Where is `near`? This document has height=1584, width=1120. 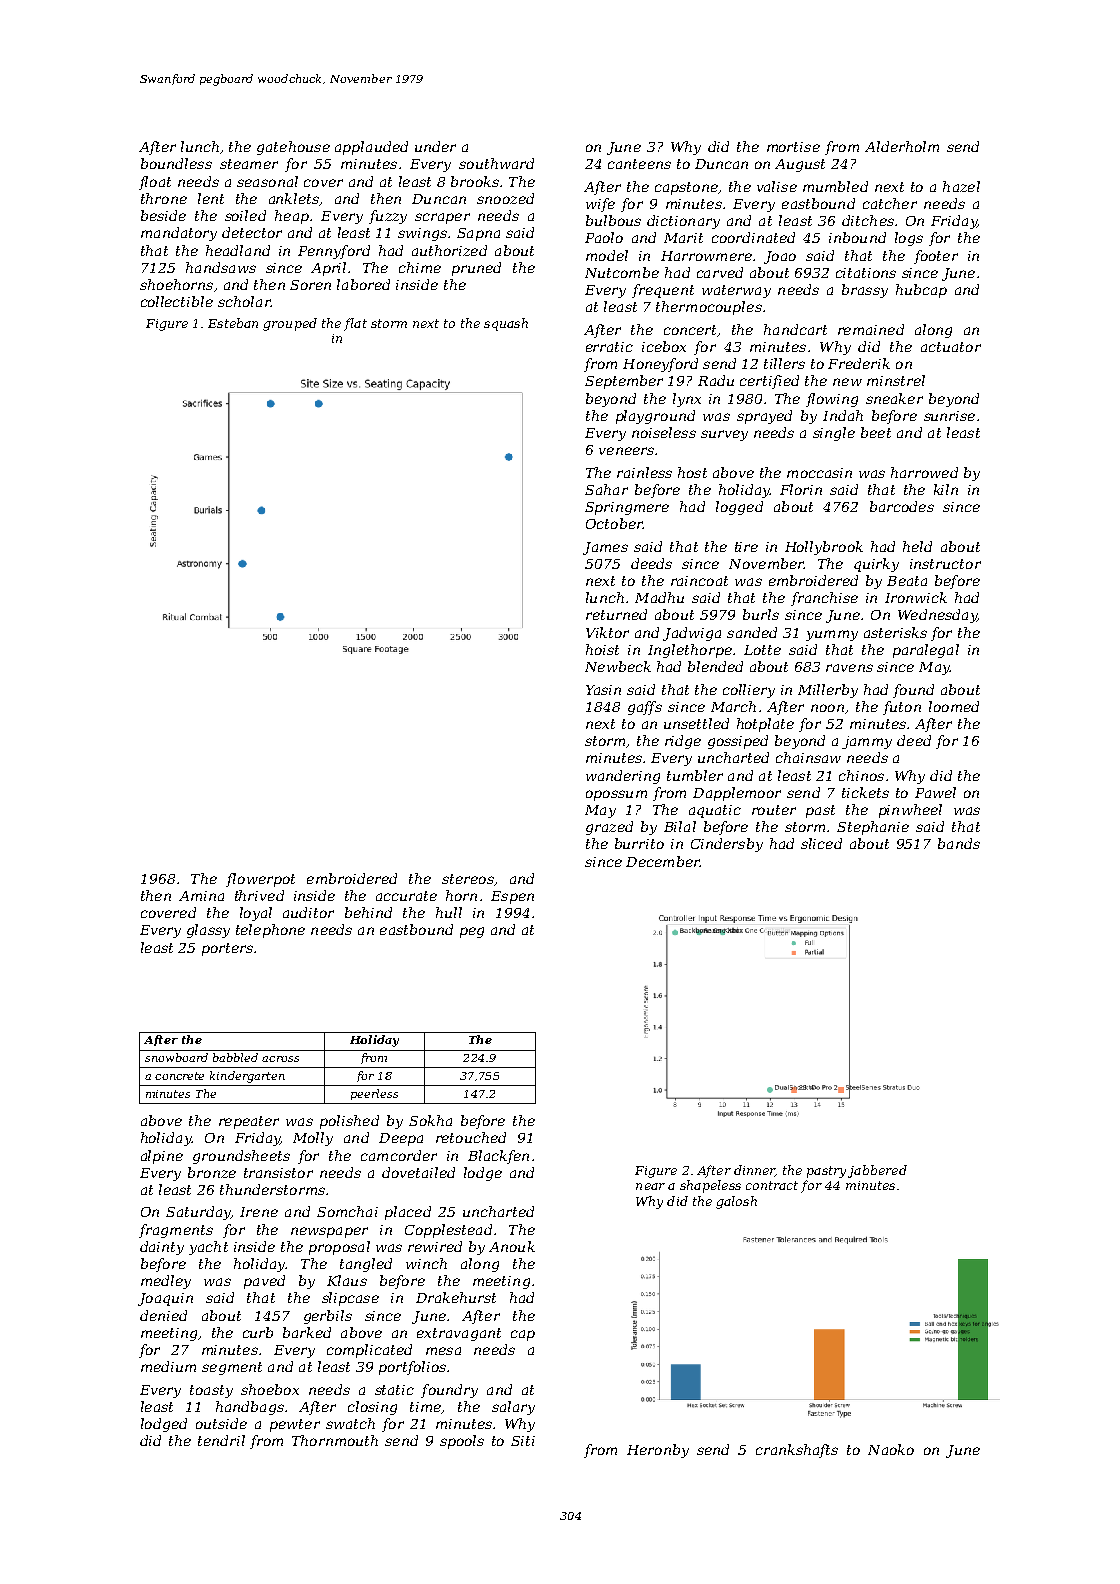 near is located at coordinates (650, 1186).
